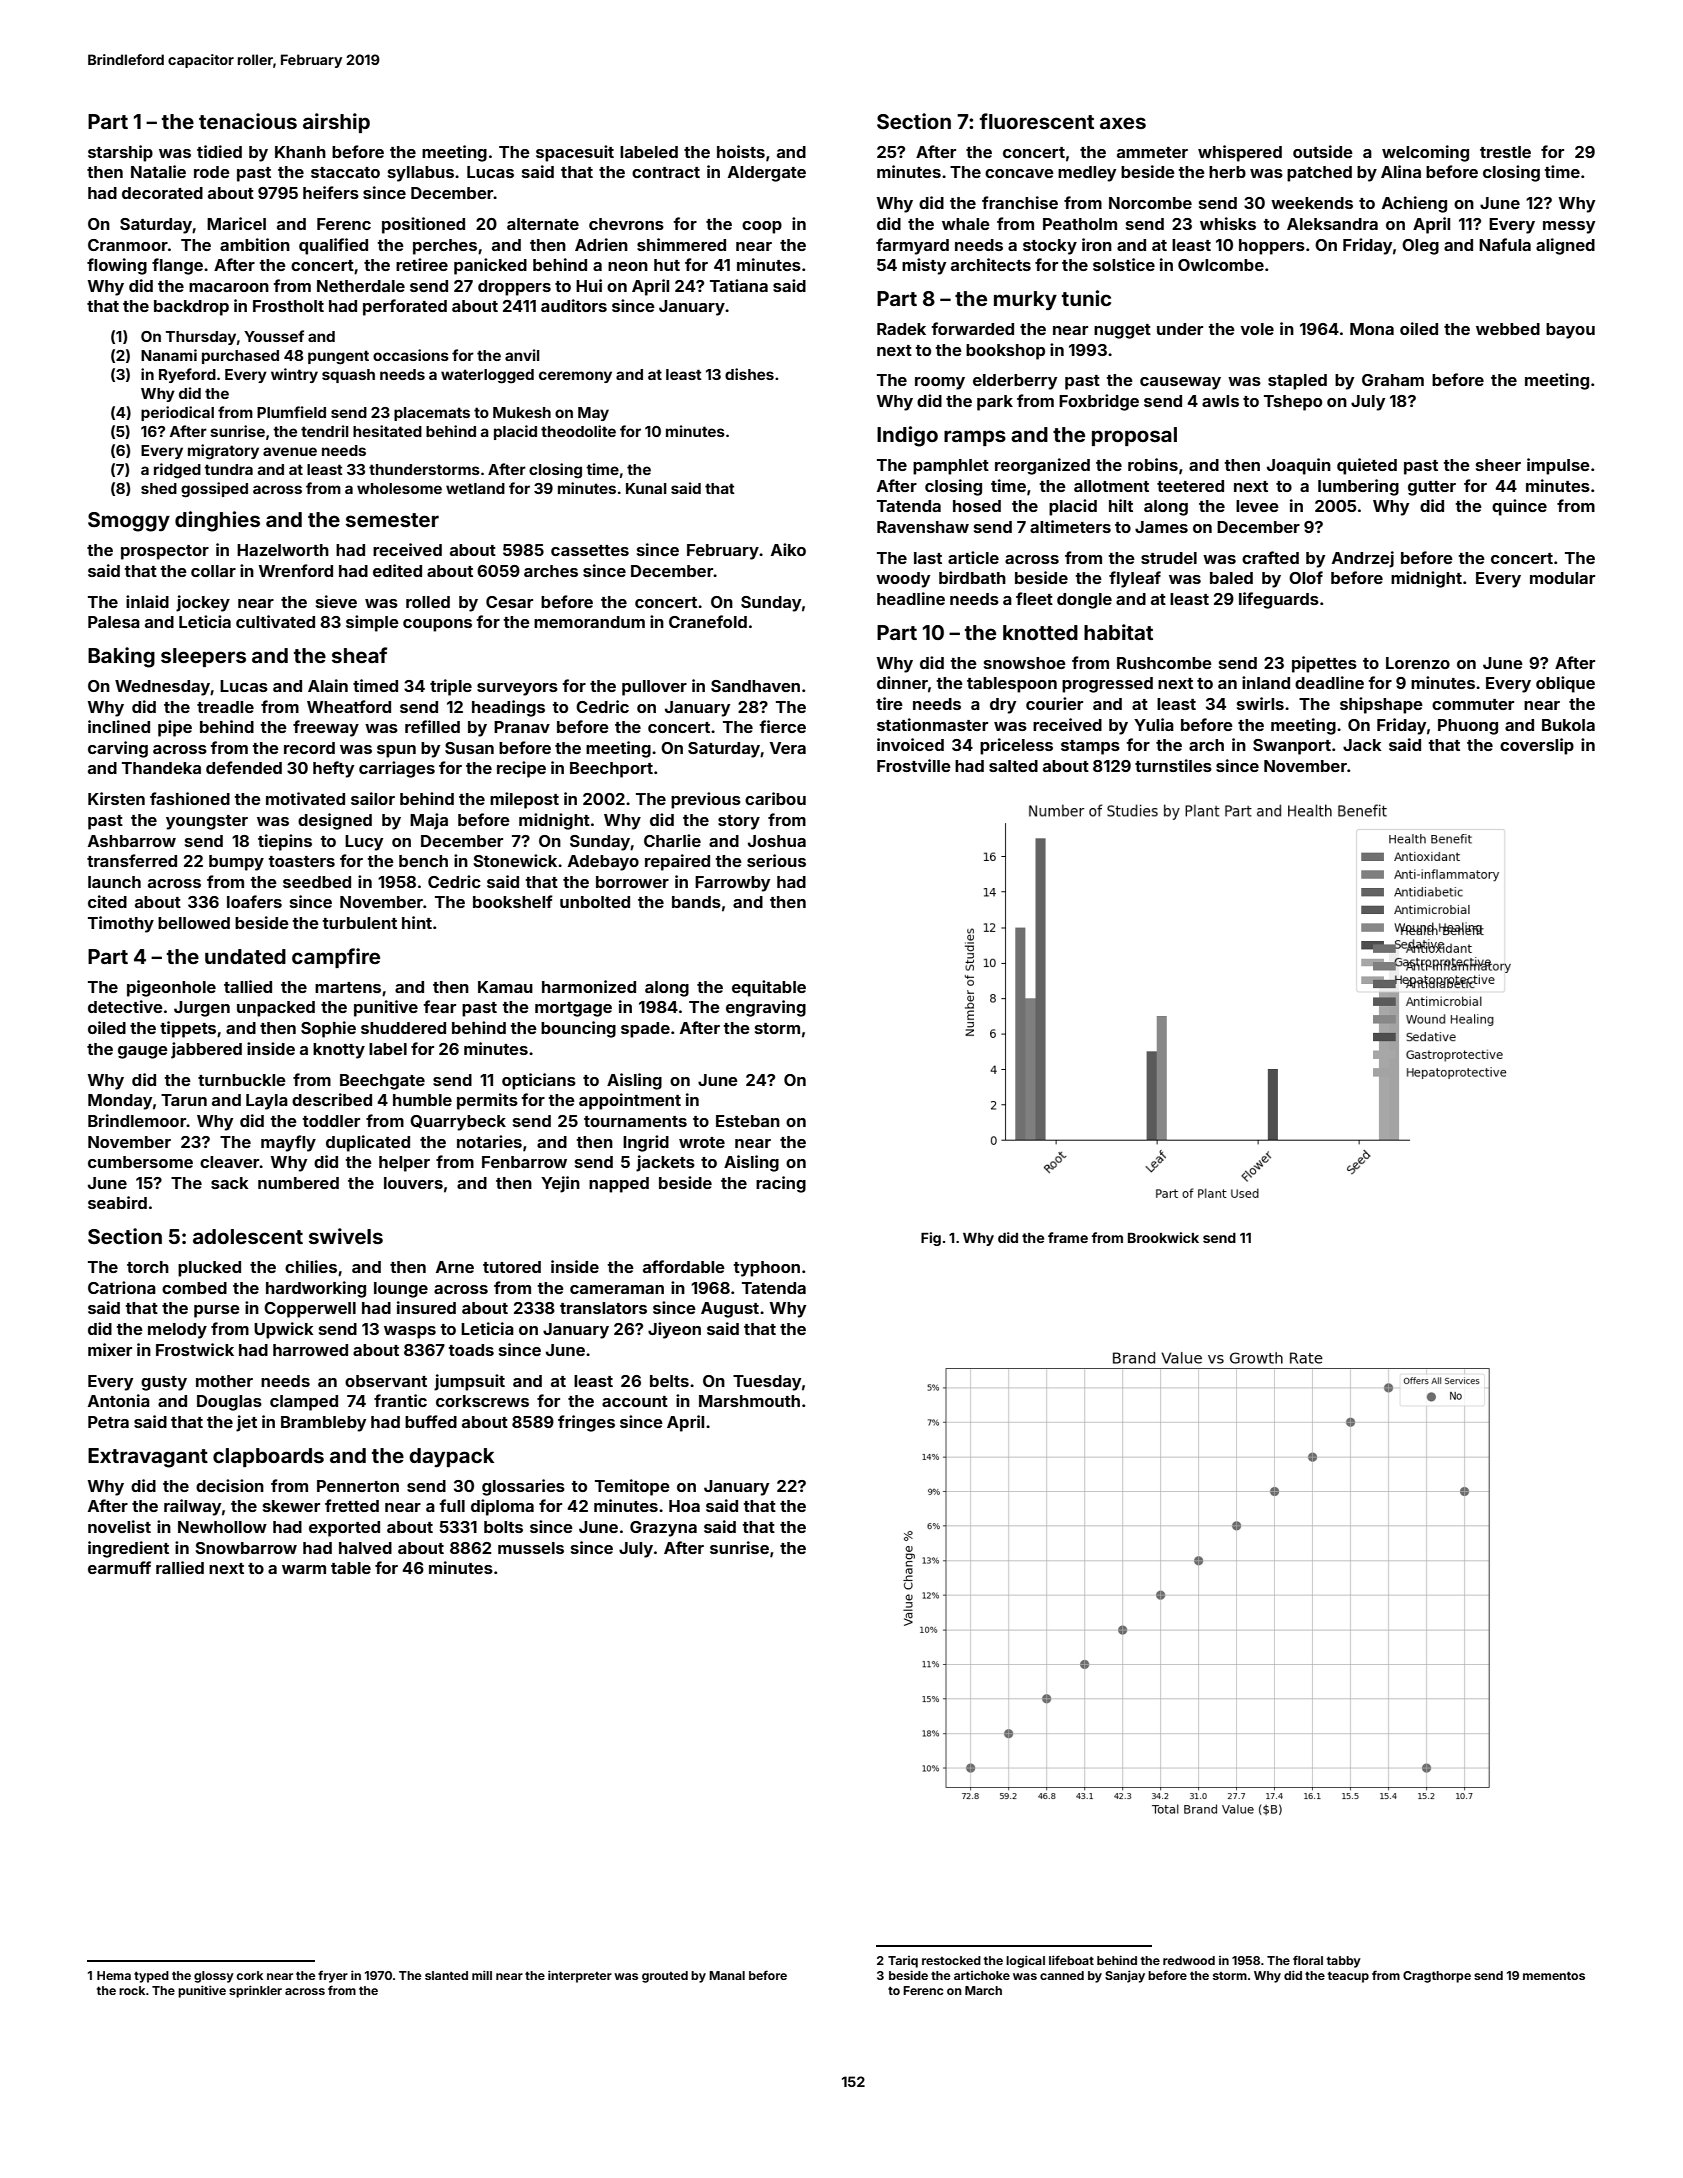 The width and height of the page is (1683, 2178). I want to click on fryer, so click(333, 1976).
